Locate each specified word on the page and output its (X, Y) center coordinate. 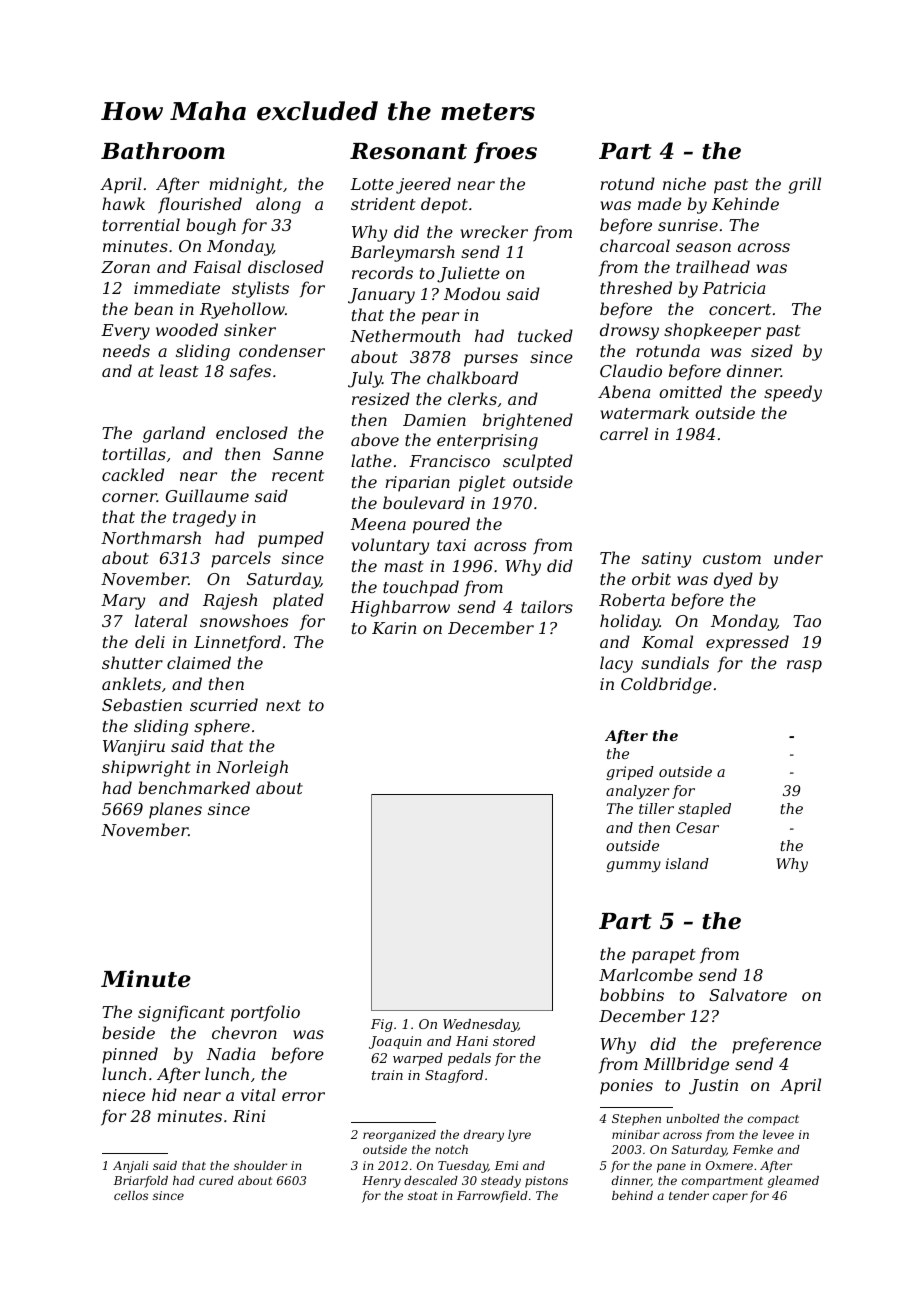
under (798, 557)
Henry (381, 1182)
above (375, 439)
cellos (131, 1195)
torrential (141, 224)
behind (632, 1195)
